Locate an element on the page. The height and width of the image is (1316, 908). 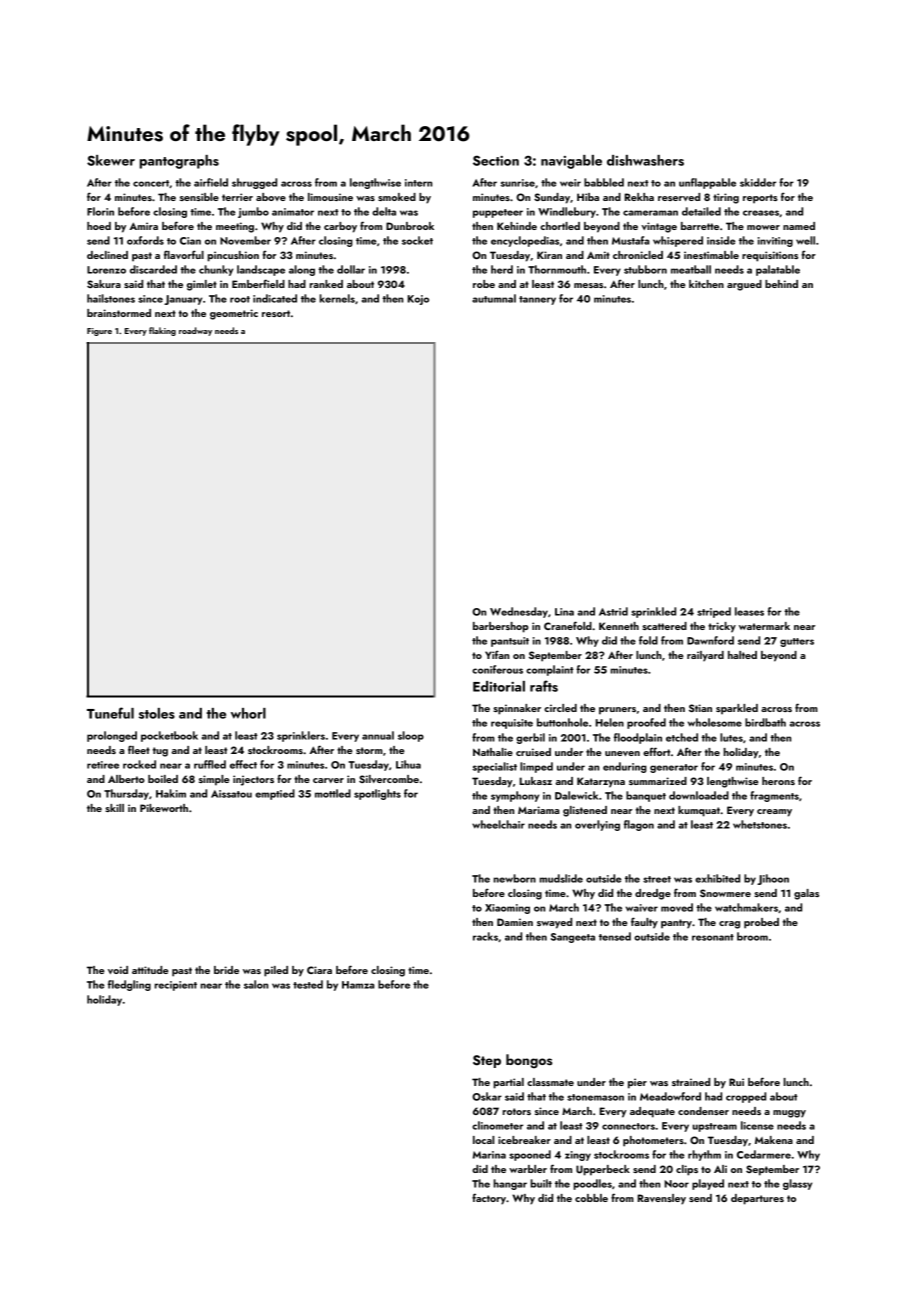
landscape is located at coordinates (261, 270).
